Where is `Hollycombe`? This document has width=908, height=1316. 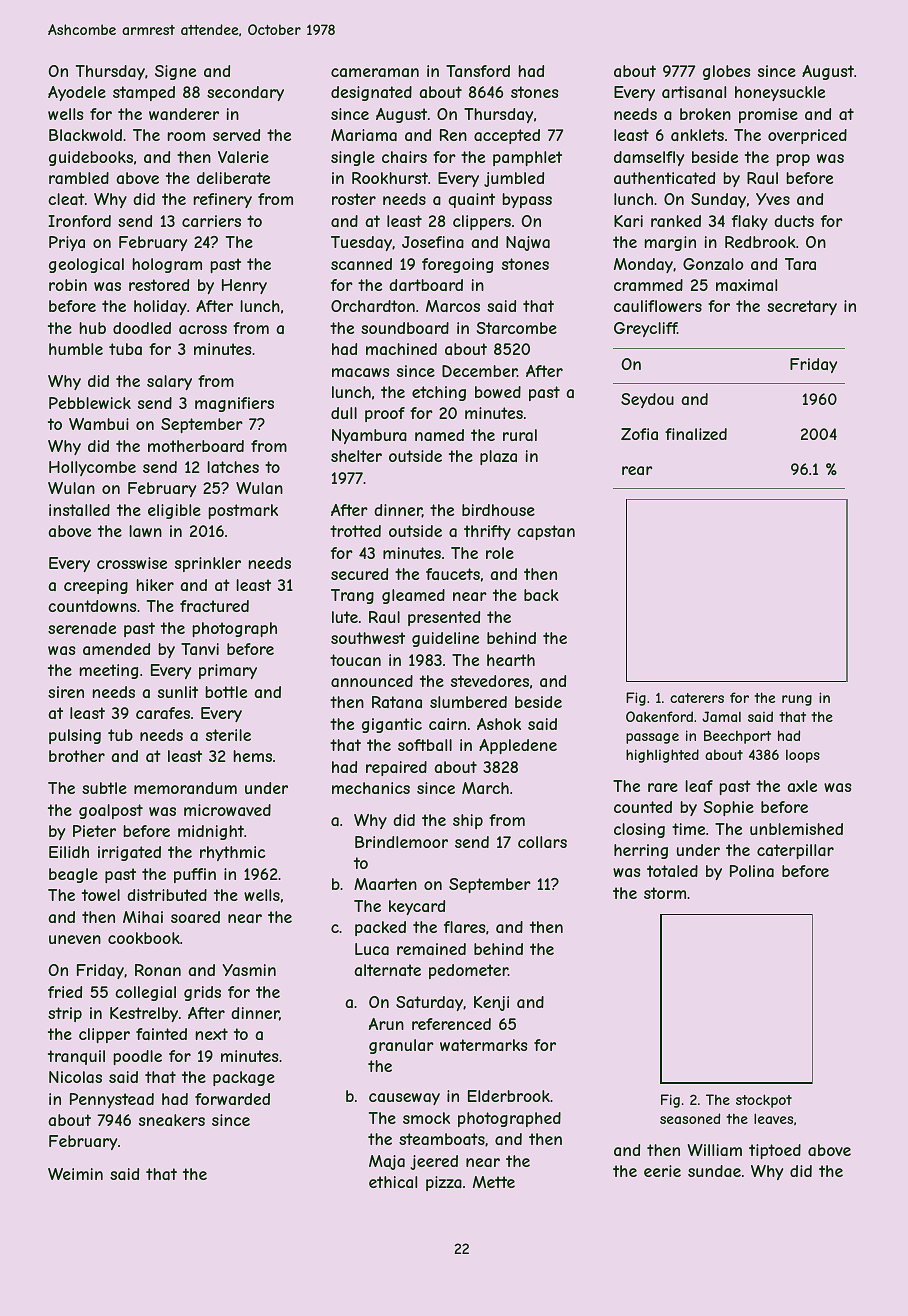 Hollycombe is located at coordinates (92, 468).
